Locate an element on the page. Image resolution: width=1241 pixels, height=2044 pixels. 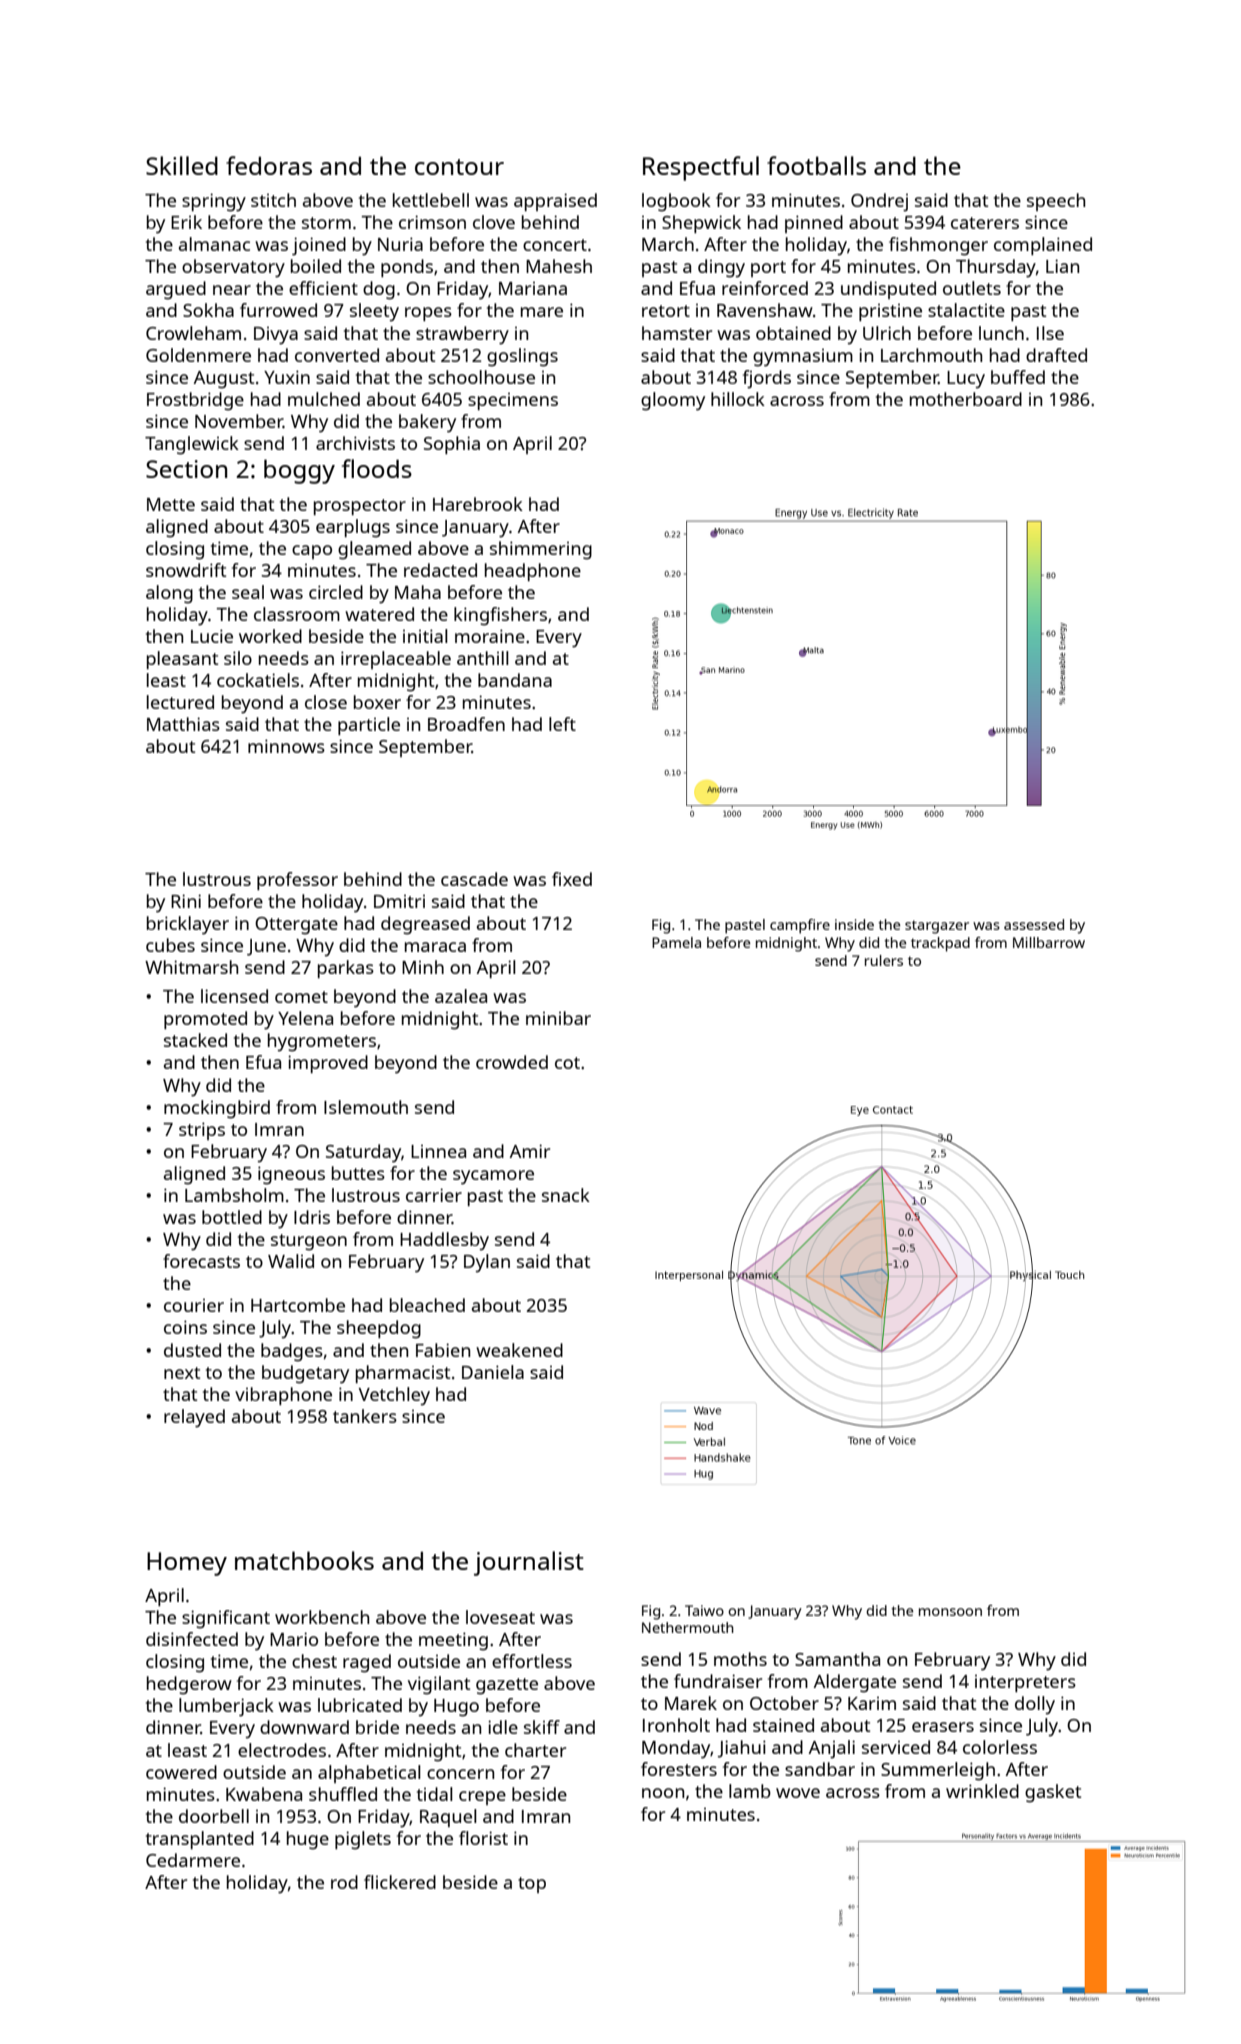
fixed is located at coordinates (572, 879).
